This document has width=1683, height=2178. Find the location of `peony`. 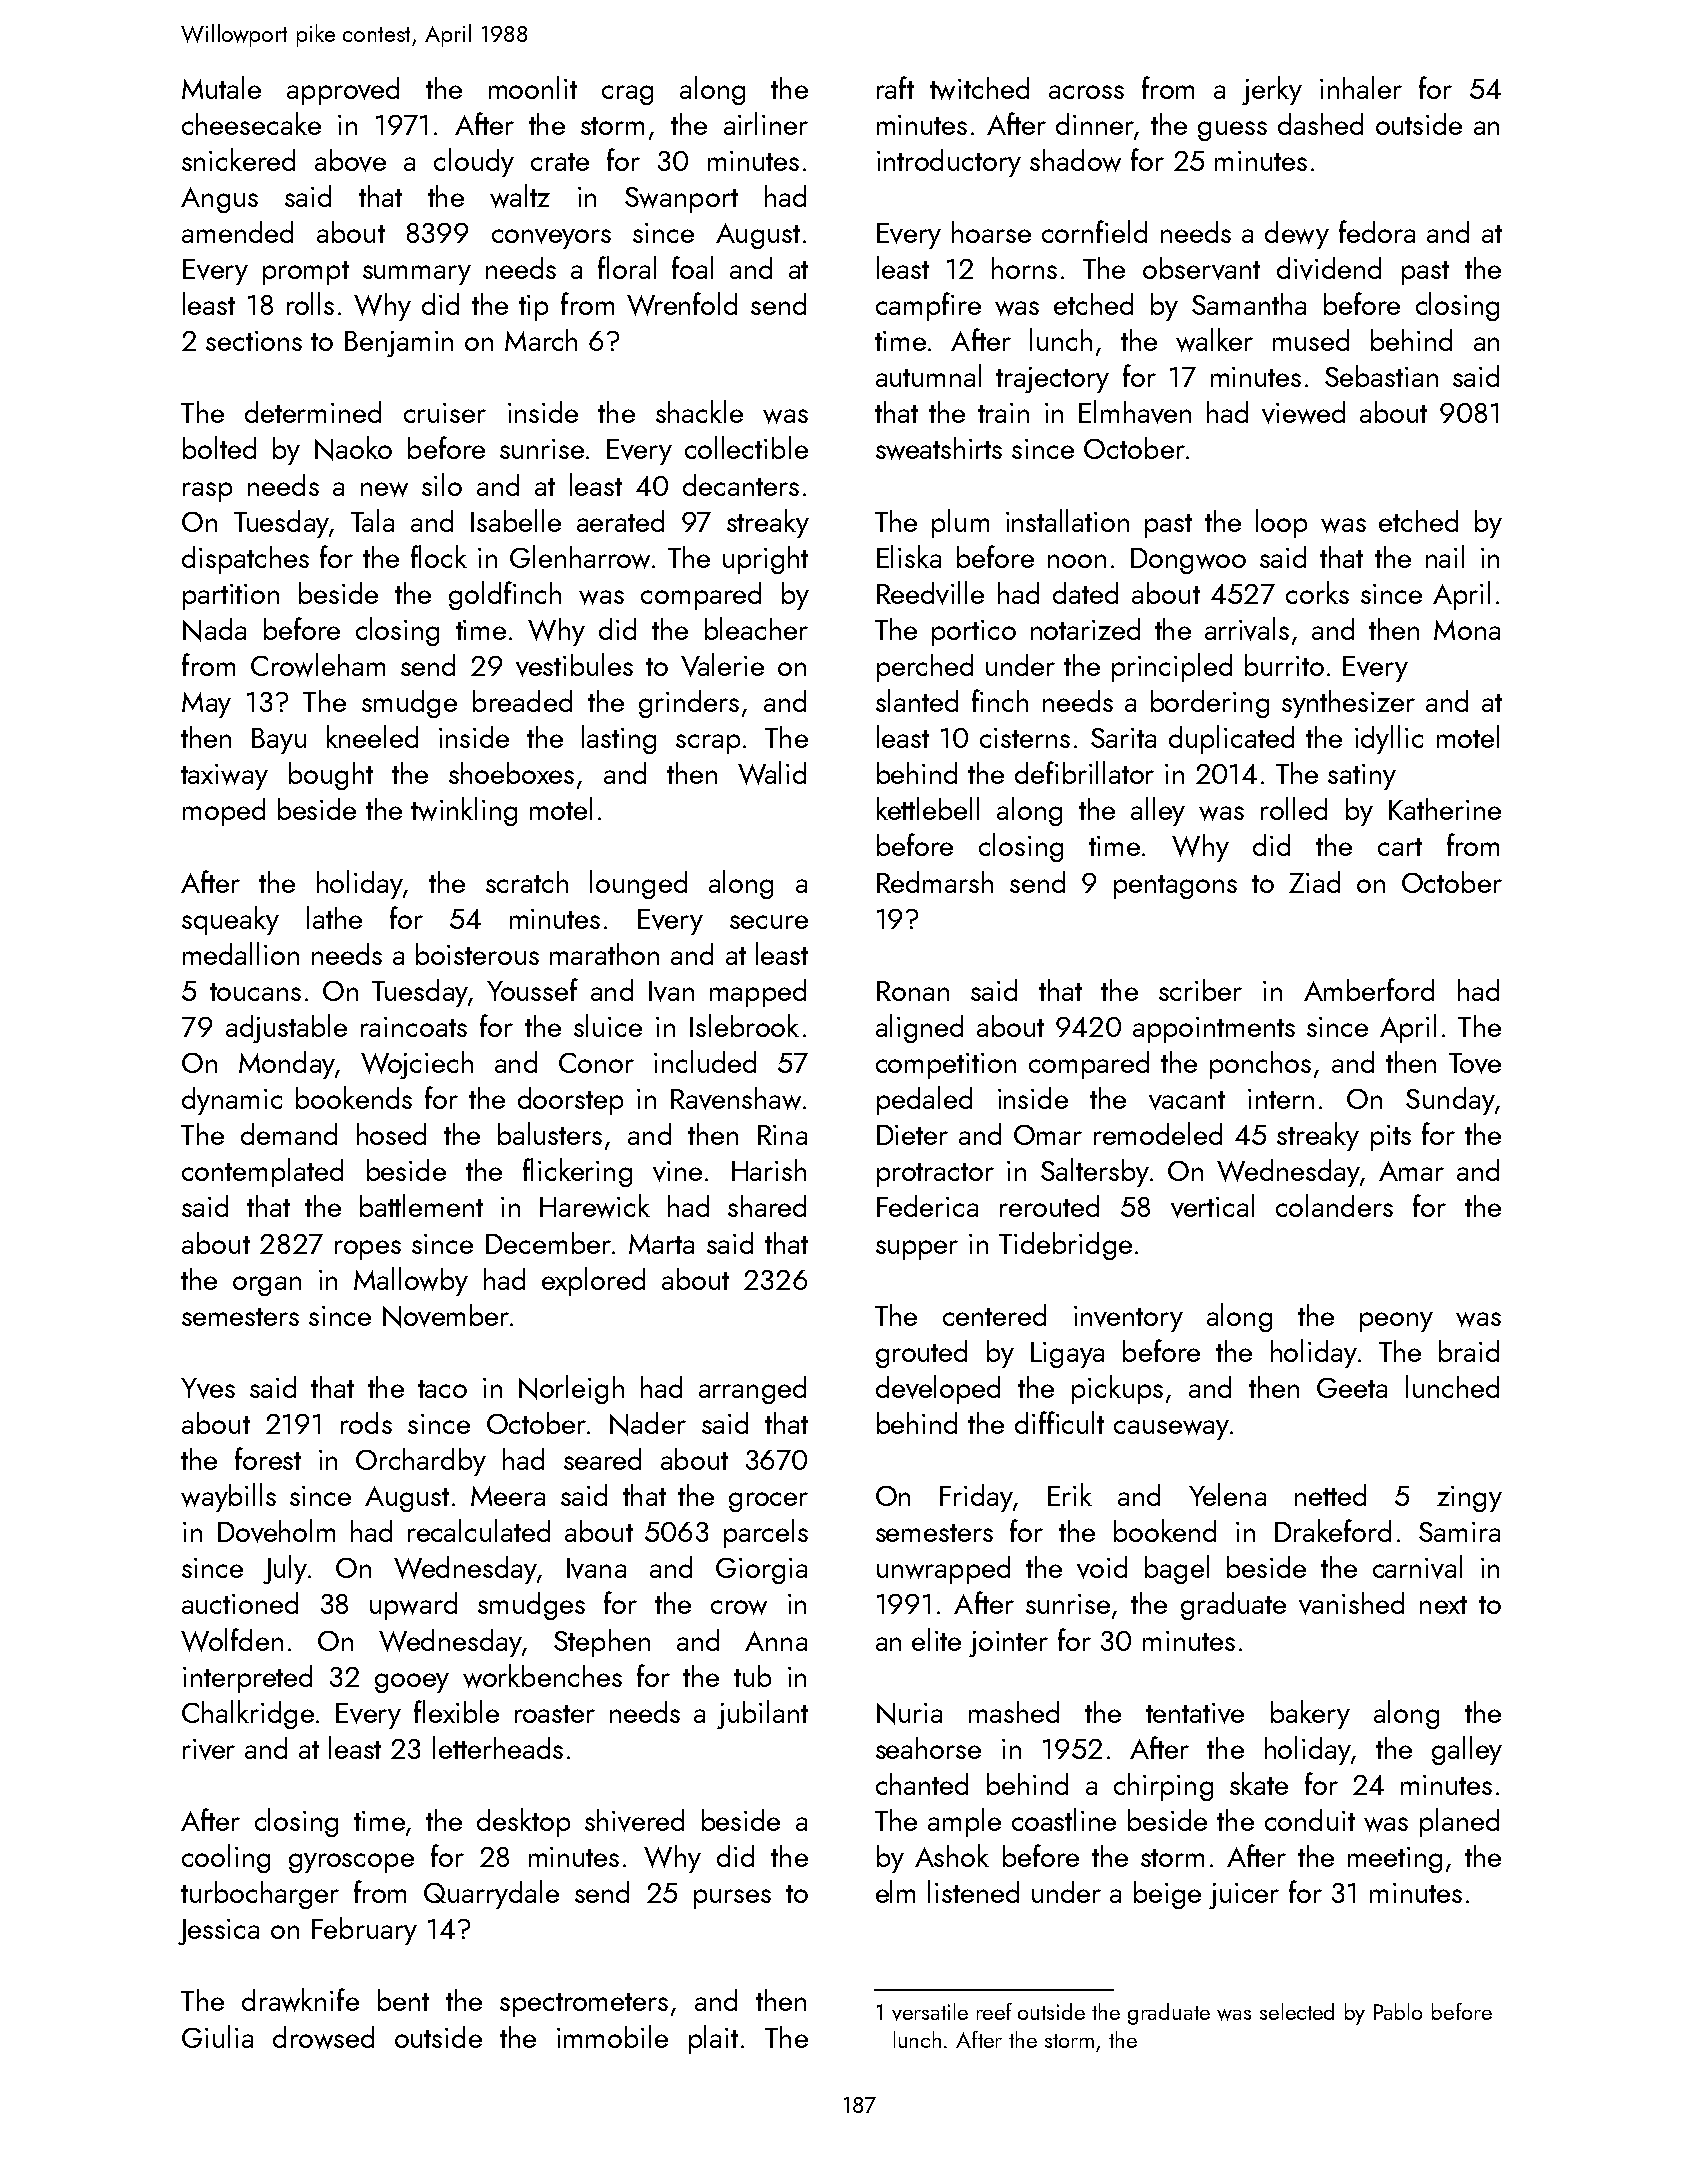

peony is located at coordinates (1396, 1322).
